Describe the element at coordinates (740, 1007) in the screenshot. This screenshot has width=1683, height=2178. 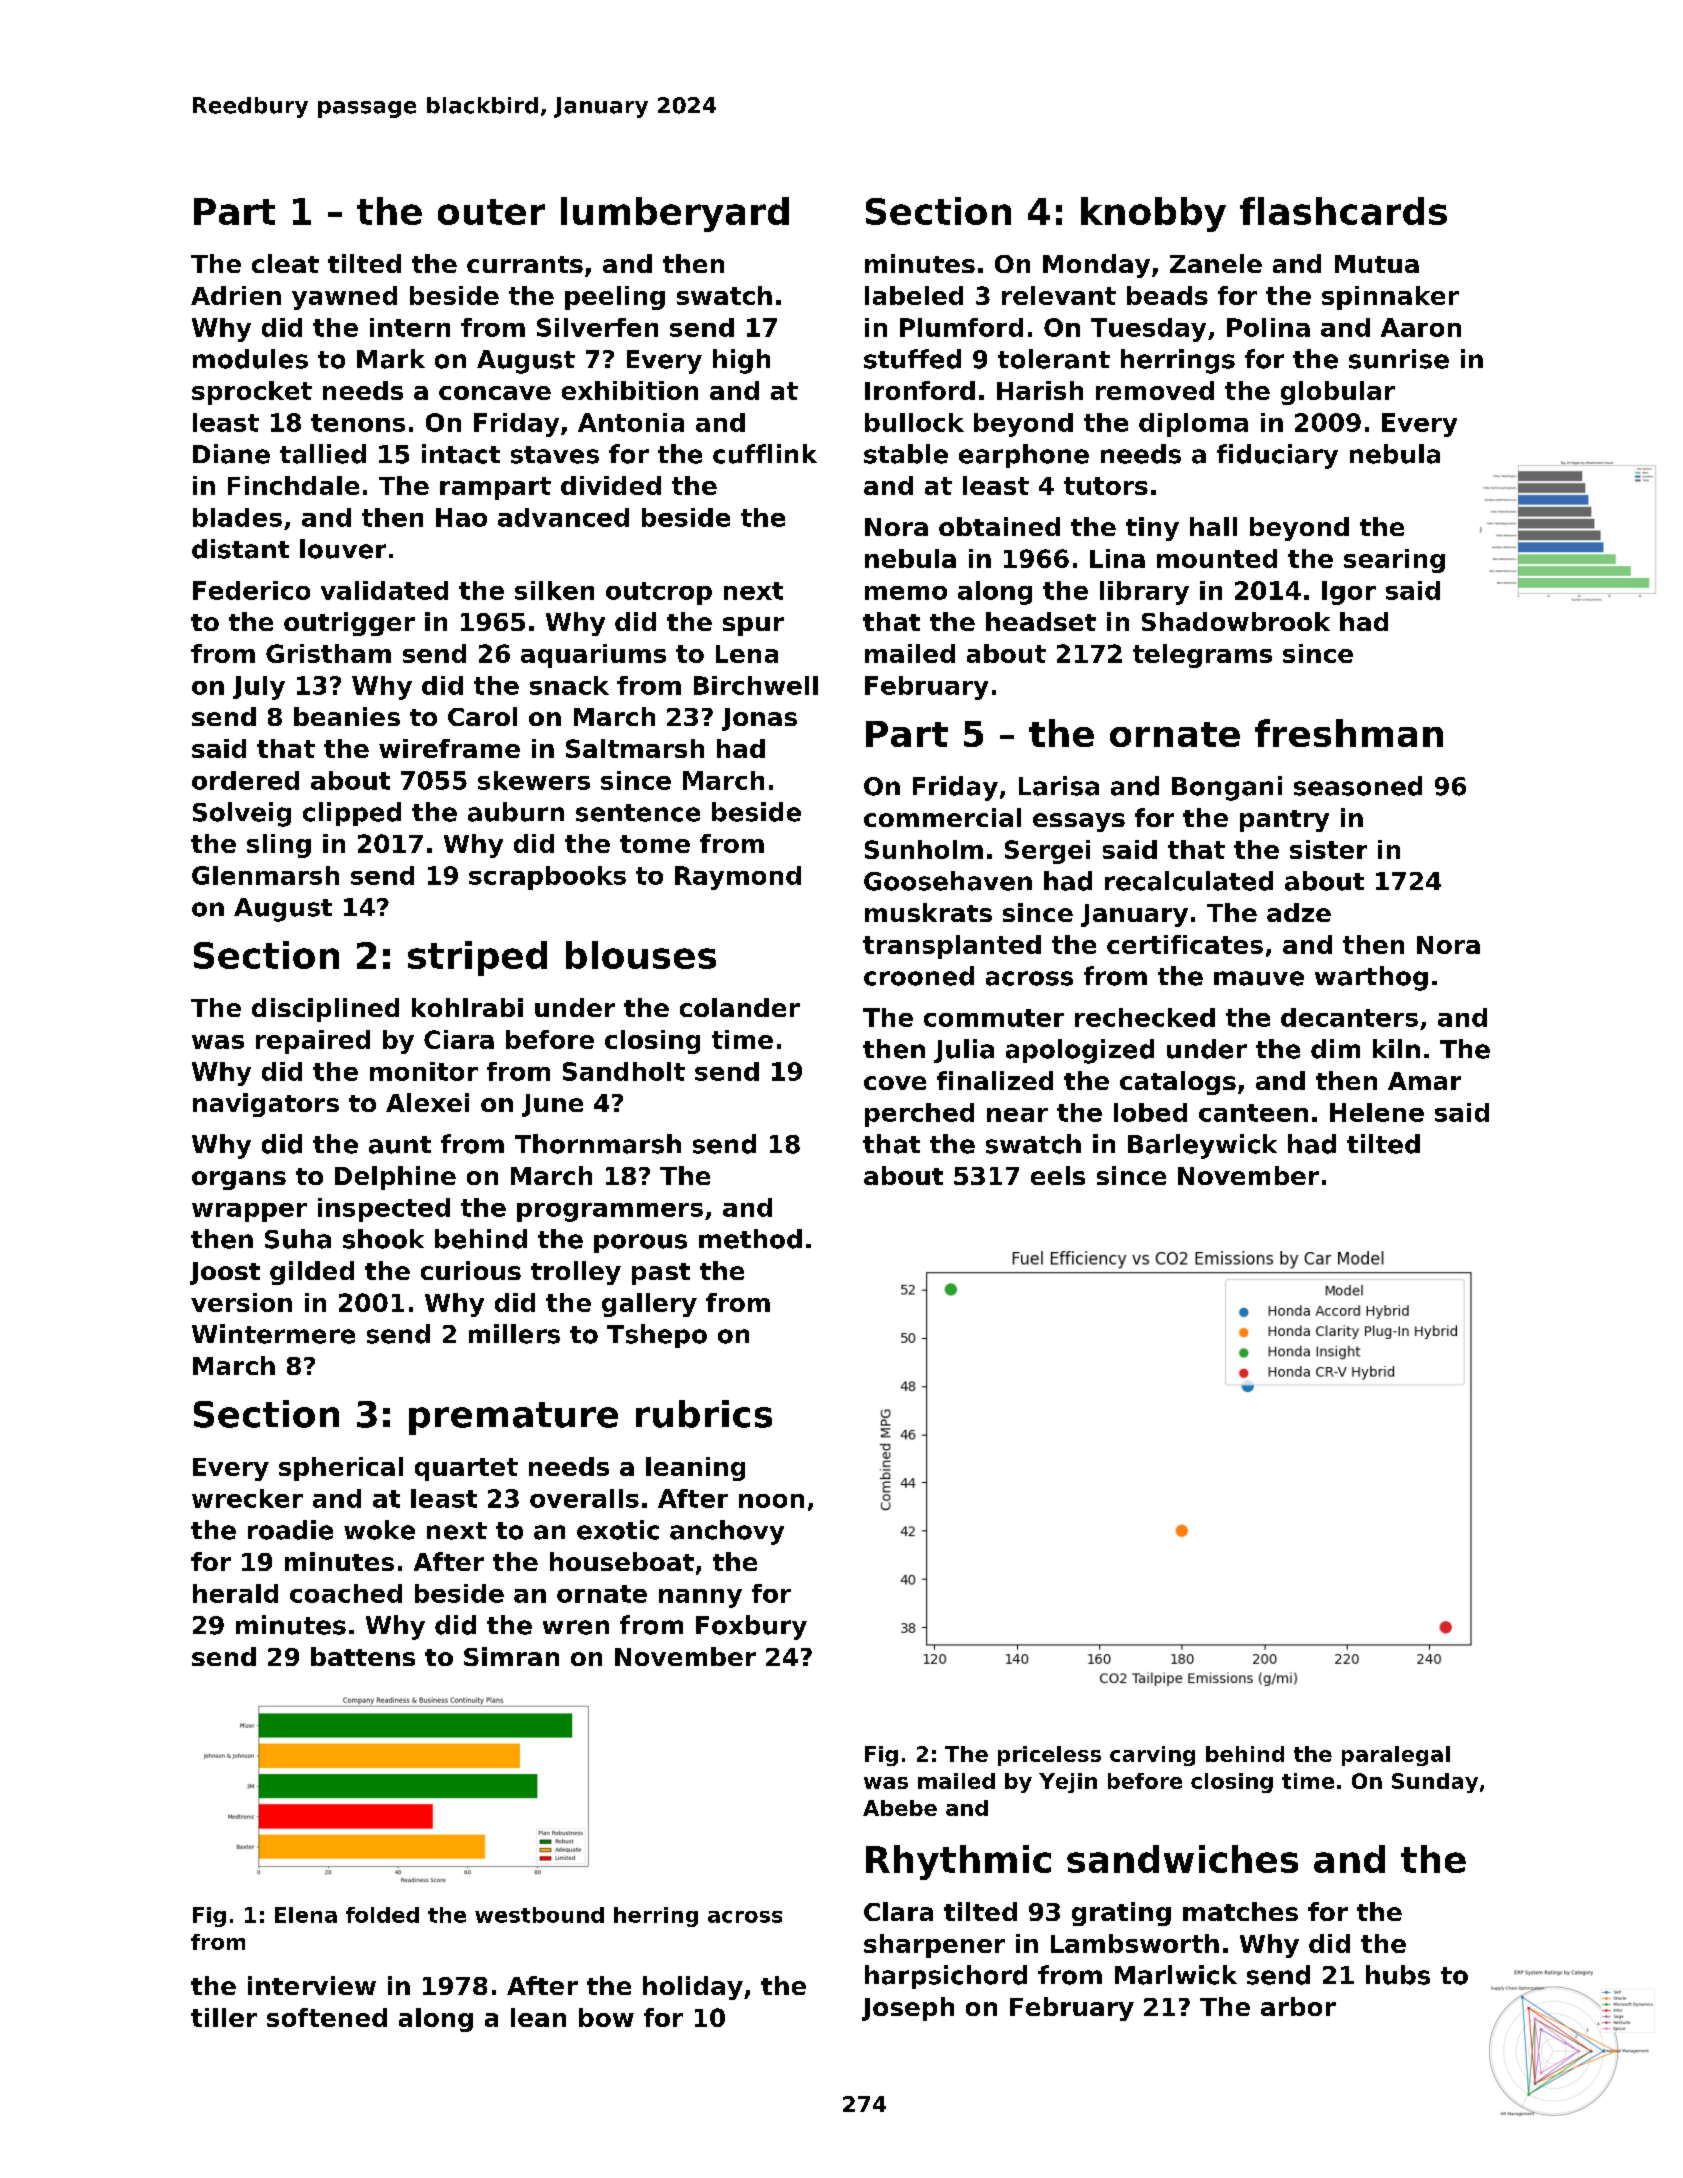
I see `colander` at that location.
